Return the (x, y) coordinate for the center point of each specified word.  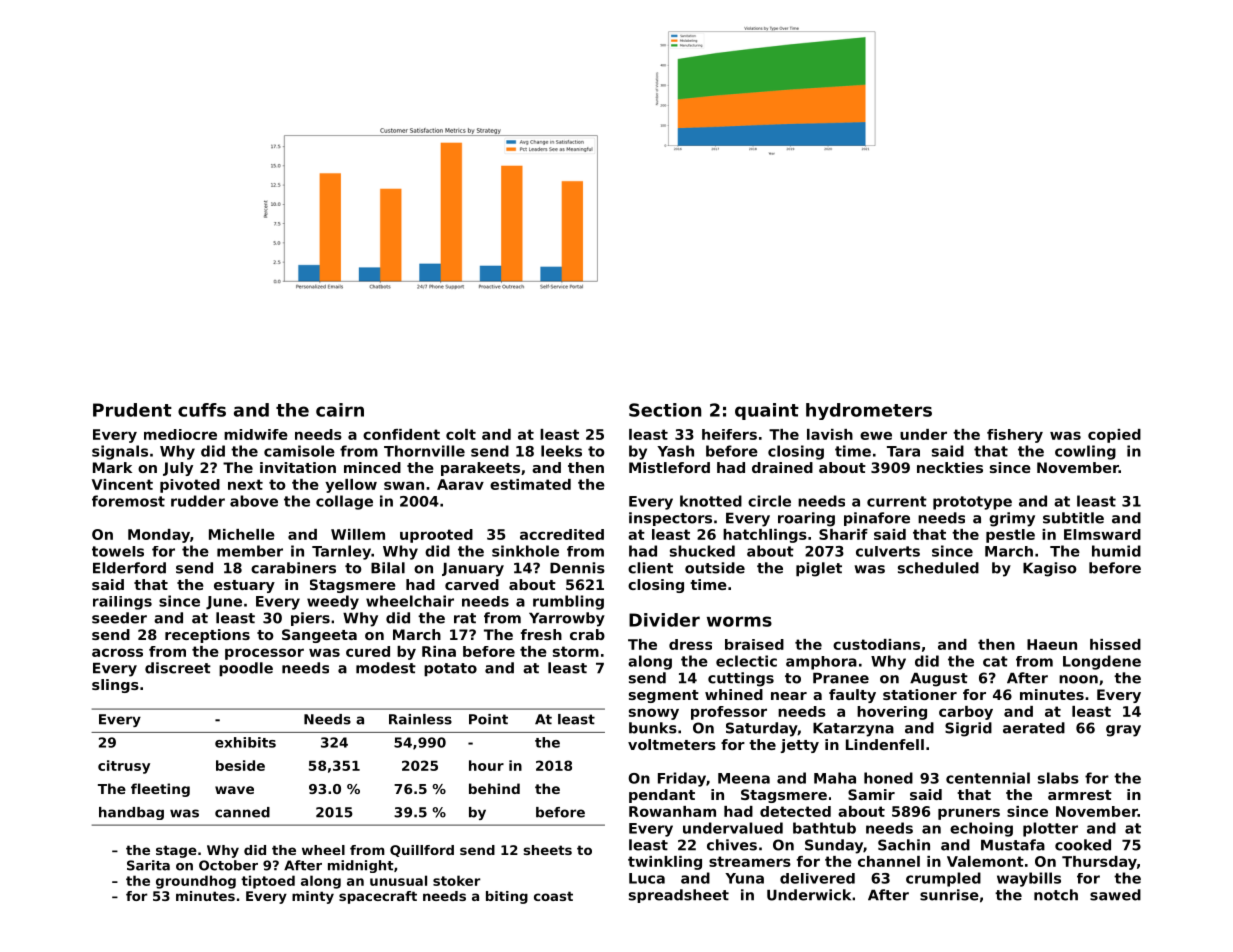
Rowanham (672, 811)
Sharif (843, 534)
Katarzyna (853, 730)
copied (1114, 436)
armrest (1080, 795)
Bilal (388, 568)
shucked (702, 551)
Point (488, 719)
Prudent (132, 410)
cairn (340, 410)
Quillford (422, 851)
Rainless (420, 719)
